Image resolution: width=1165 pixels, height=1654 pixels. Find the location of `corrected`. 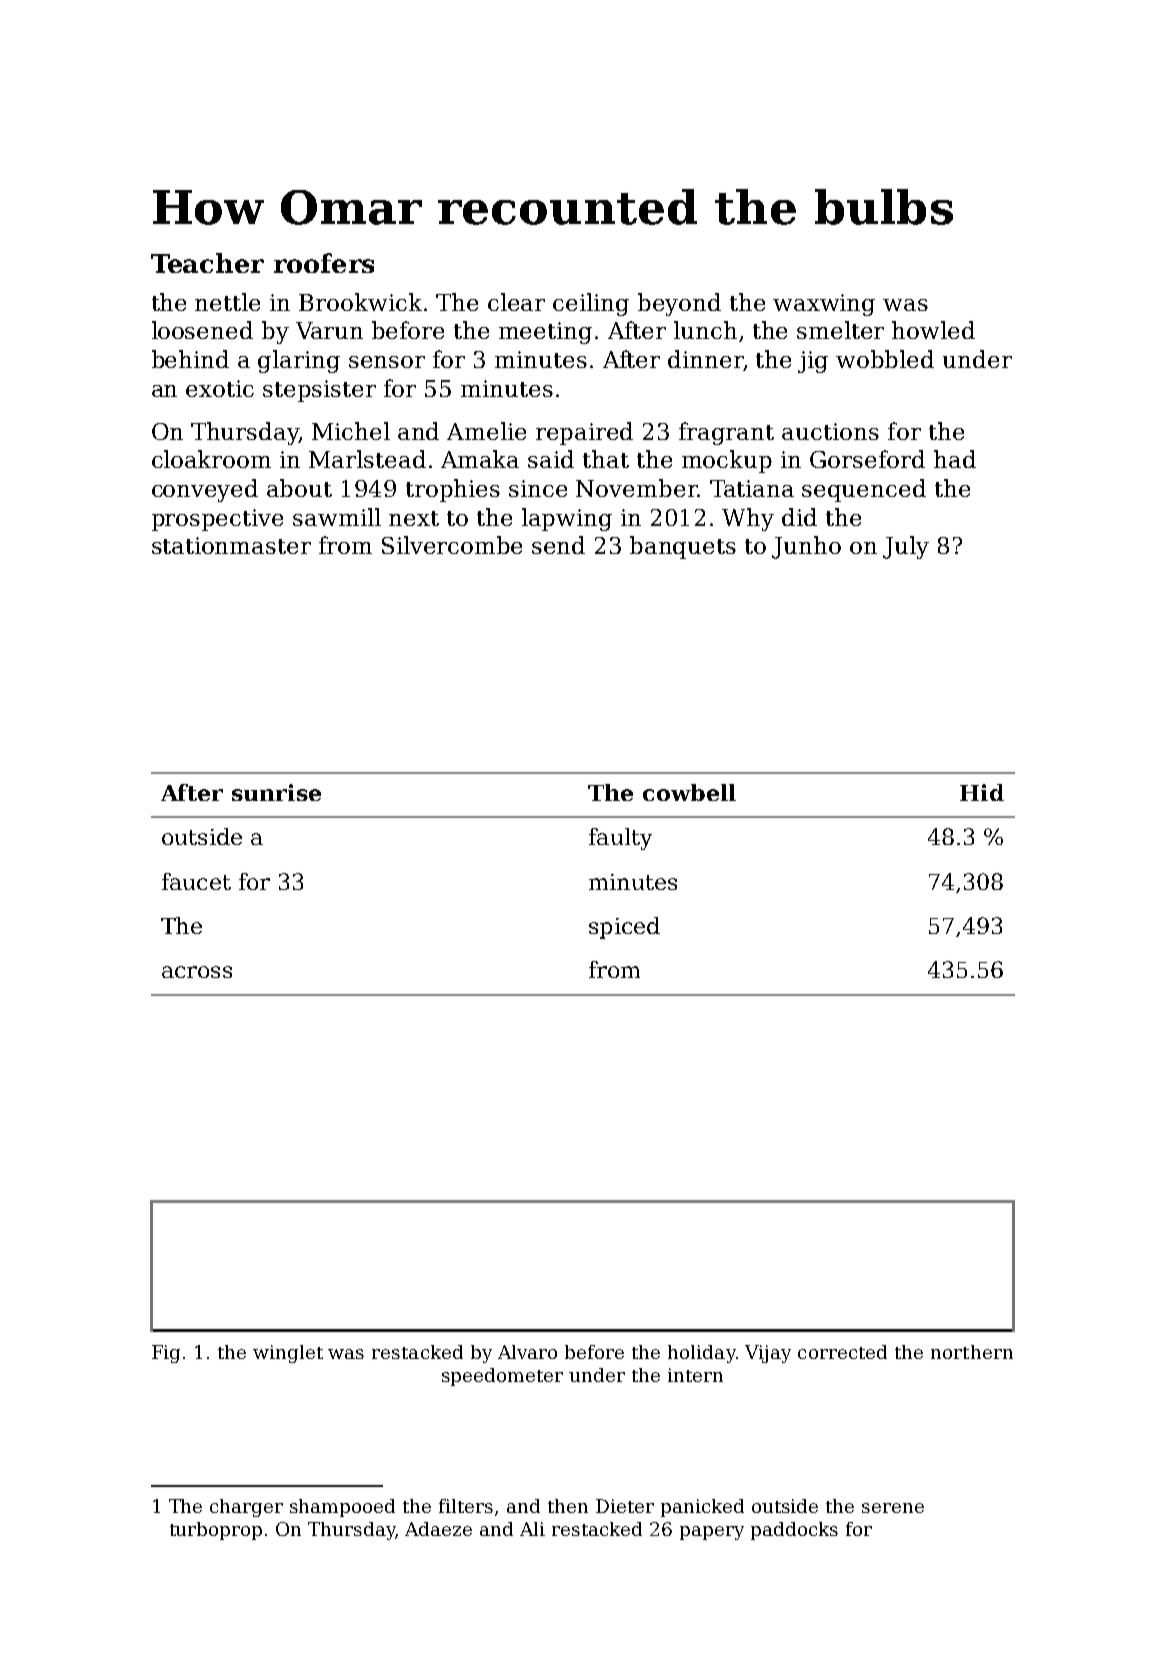

corrected is located at coordinates (842, 1352).
